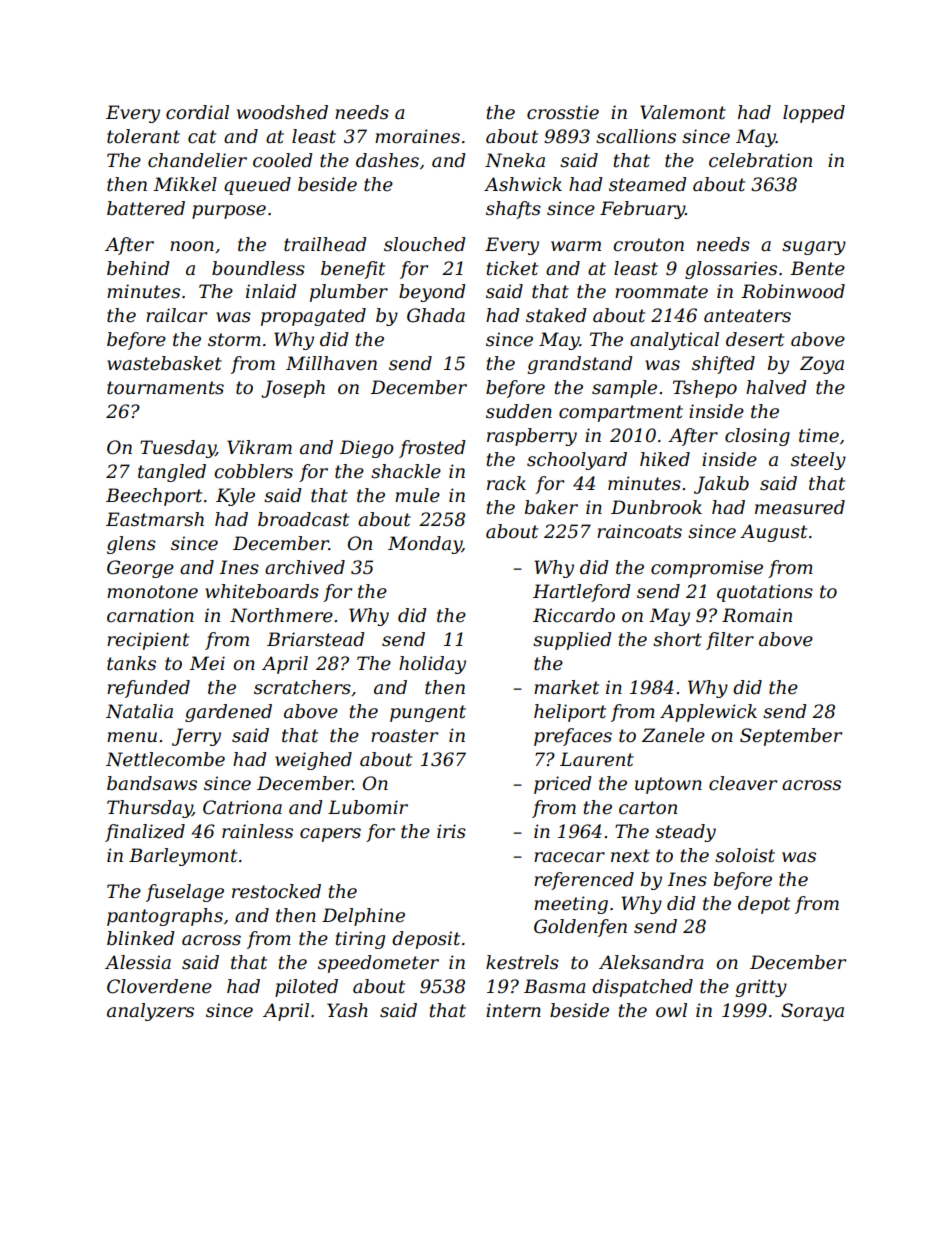 This screenshot has height=1233, width=952. What do you see at coordinates (665, 459) in the screenshot?
I see `hiked` at bounding box center [665, 459].
